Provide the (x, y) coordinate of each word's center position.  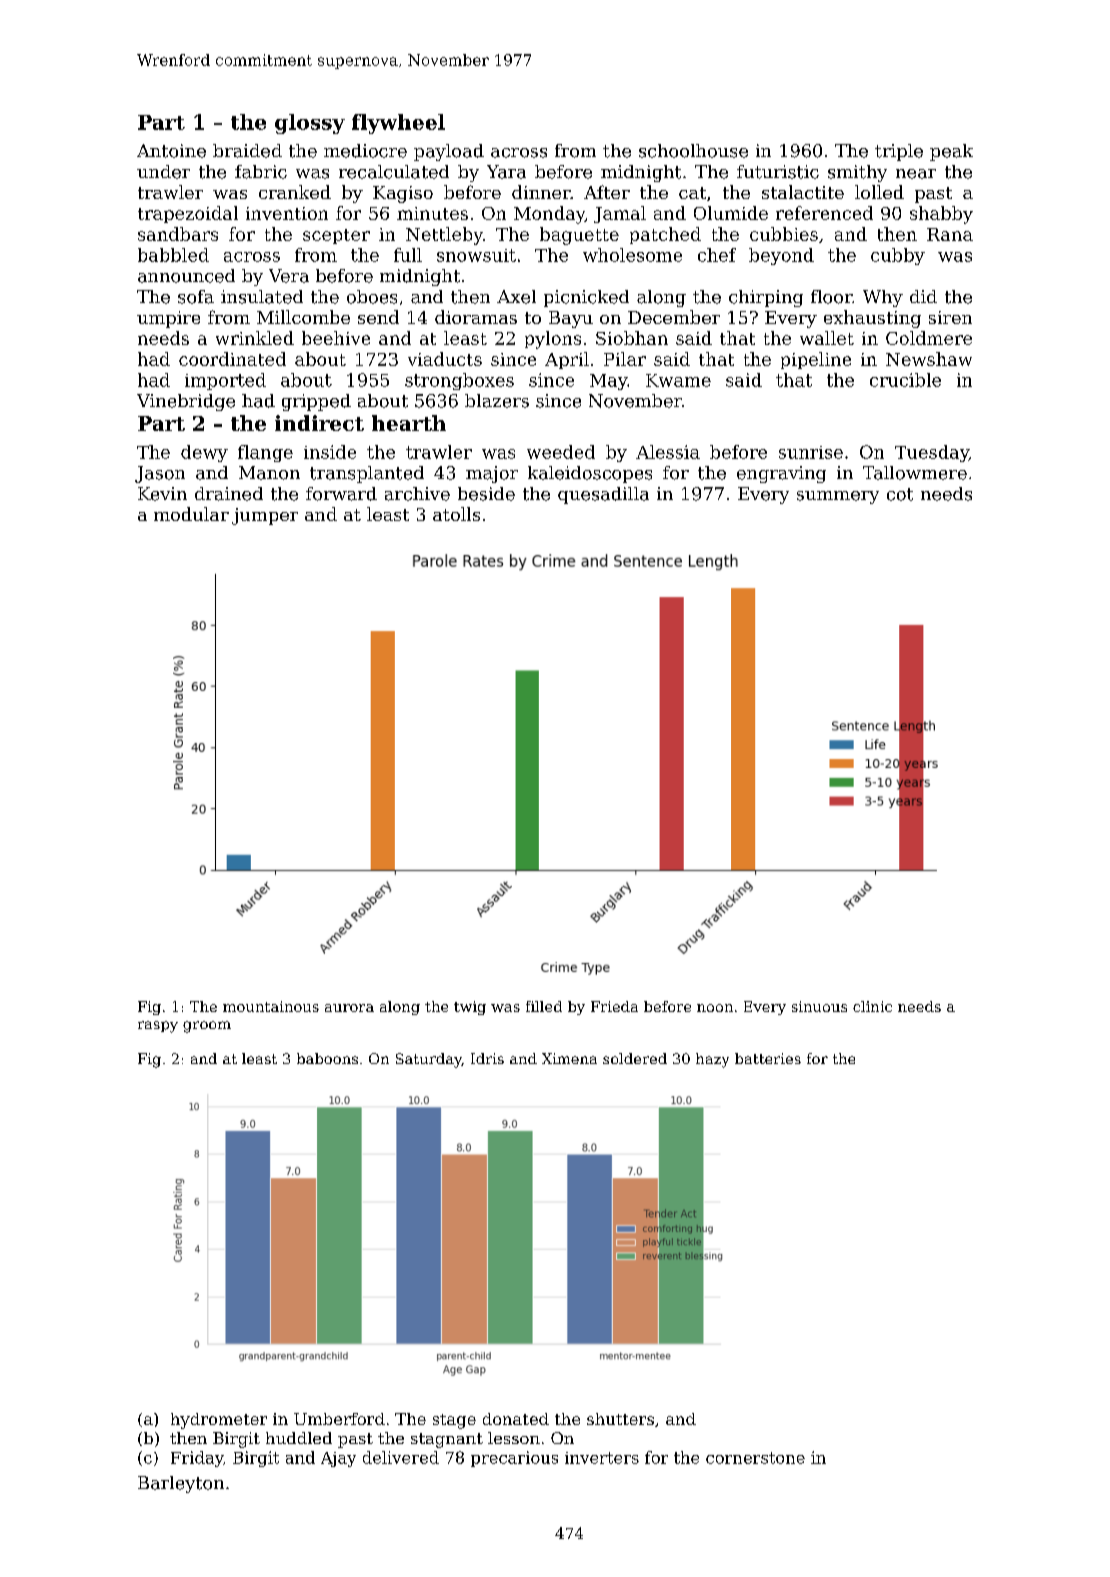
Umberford (339, 1419)
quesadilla (603, 495)
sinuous (819, 1006)
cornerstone (755, 1458)
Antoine (171, 151)
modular (191, 514)
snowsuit (476, 255)
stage (454, 1421)
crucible (905, 380)
